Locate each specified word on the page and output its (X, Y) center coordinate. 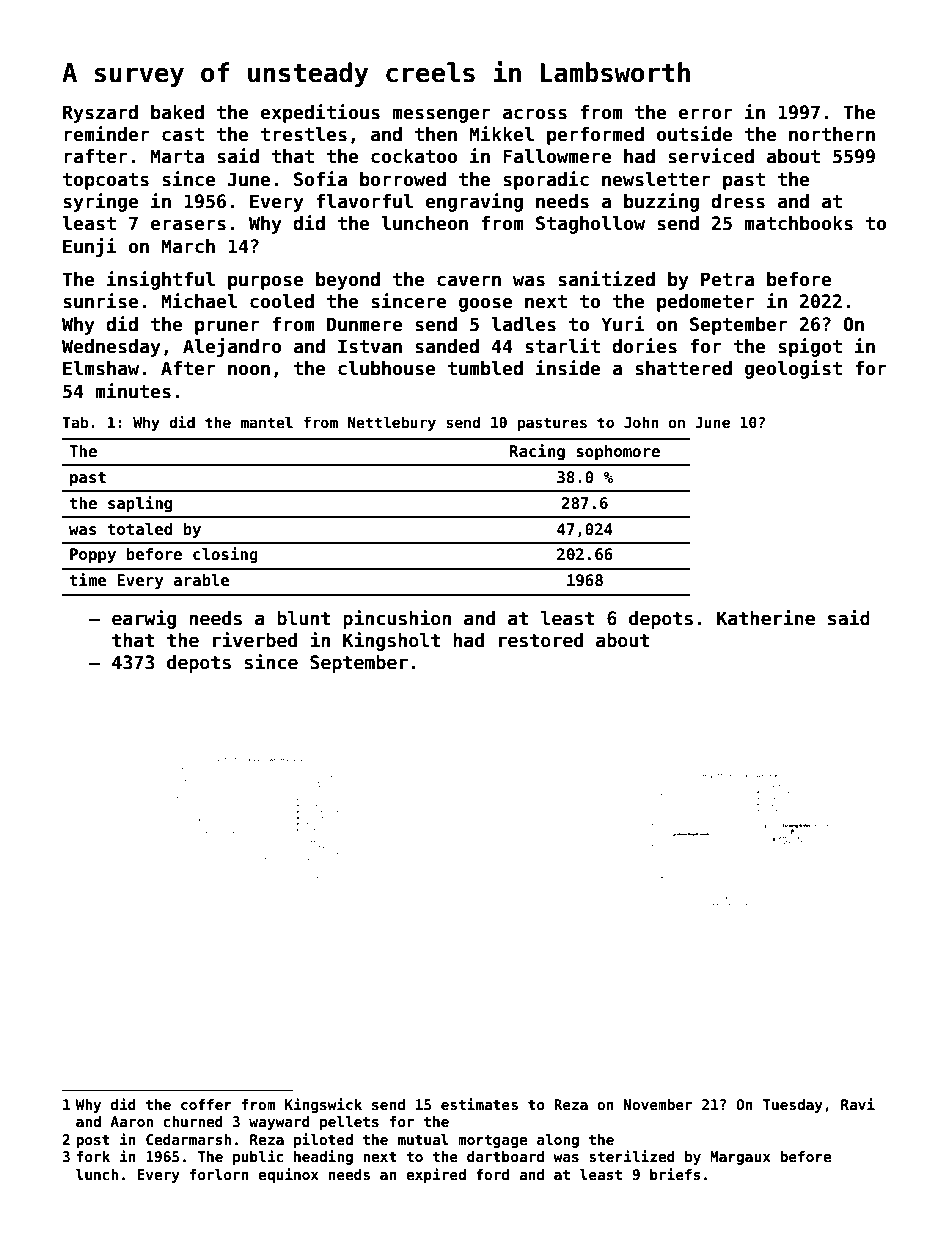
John (641, 422)
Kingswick (323, 1105)
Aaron (131, 1121)
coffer (206, 1104)
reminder (107, 134)
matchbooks (798, 223)
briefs (675, 1174)
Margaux (740, 1158)
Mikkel (501, 134)
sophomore (618, 452)
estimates (479, 1104)
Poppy (93, 555)
